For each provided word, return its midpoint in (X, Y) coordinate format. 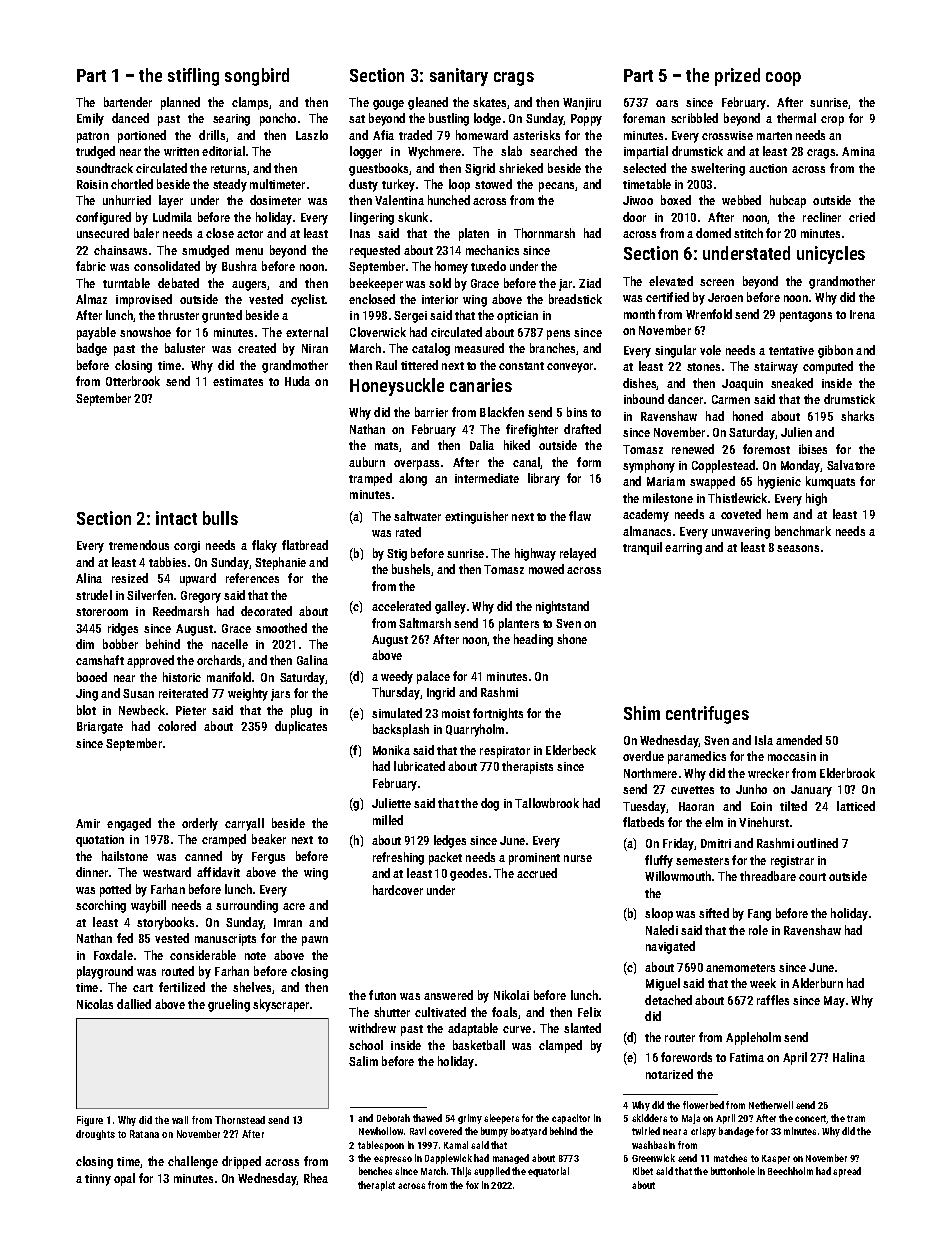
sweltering (718, 169)
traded (415, 135)
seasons (798, 548)
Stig (397, 555)
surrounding (247, 906)
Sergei (410, 317)
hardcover (398, 890)
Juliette (391, 803)
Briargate (100, 728)
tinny (98, 1180)
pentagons (806, 316)
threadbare (768, 876)
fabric (91, 266)
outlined (817, 843)
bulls (220, 518)
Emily (90, 119)
